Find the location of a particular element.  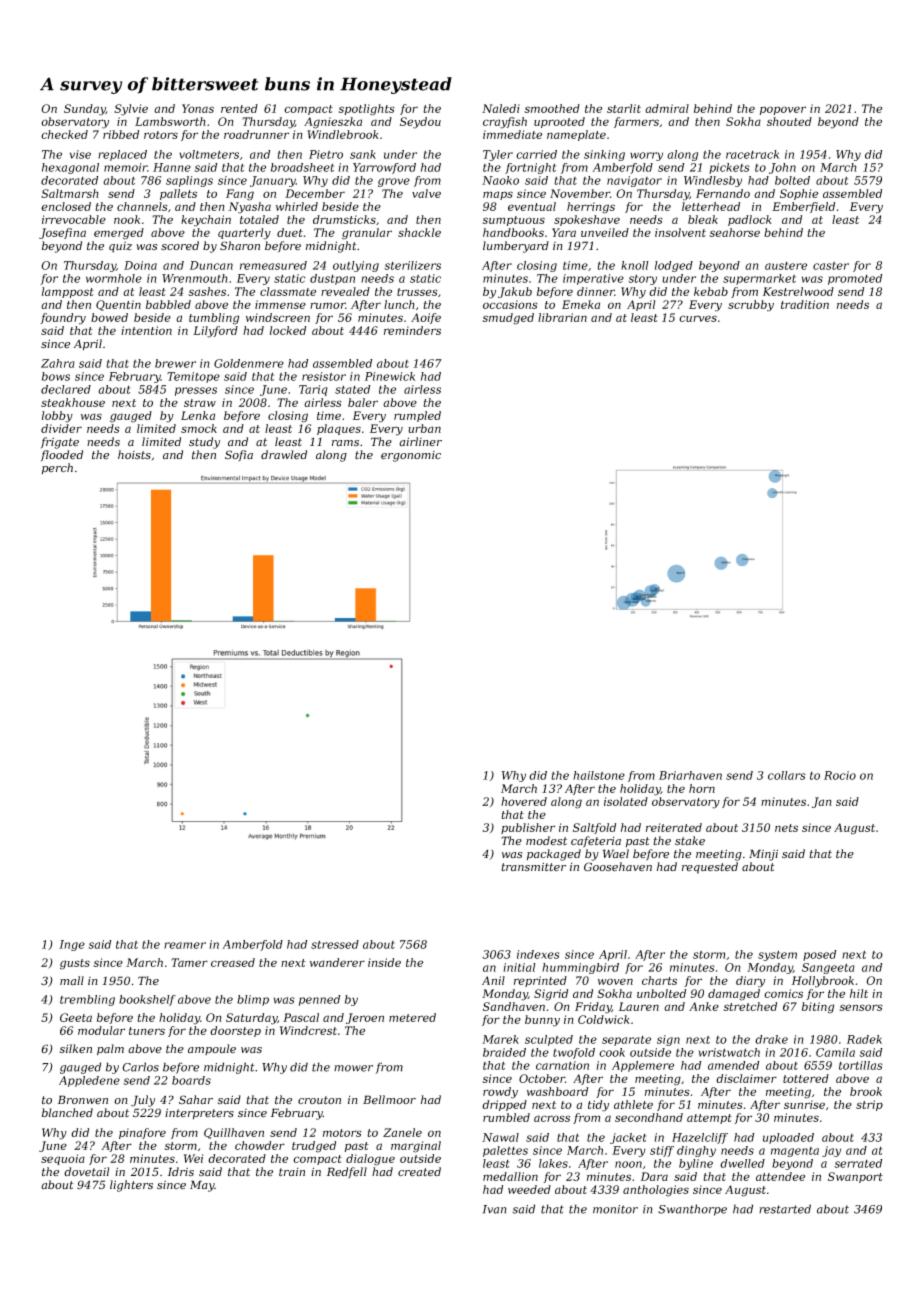

Swanthorpe is located at coordinates (692, 1210).
